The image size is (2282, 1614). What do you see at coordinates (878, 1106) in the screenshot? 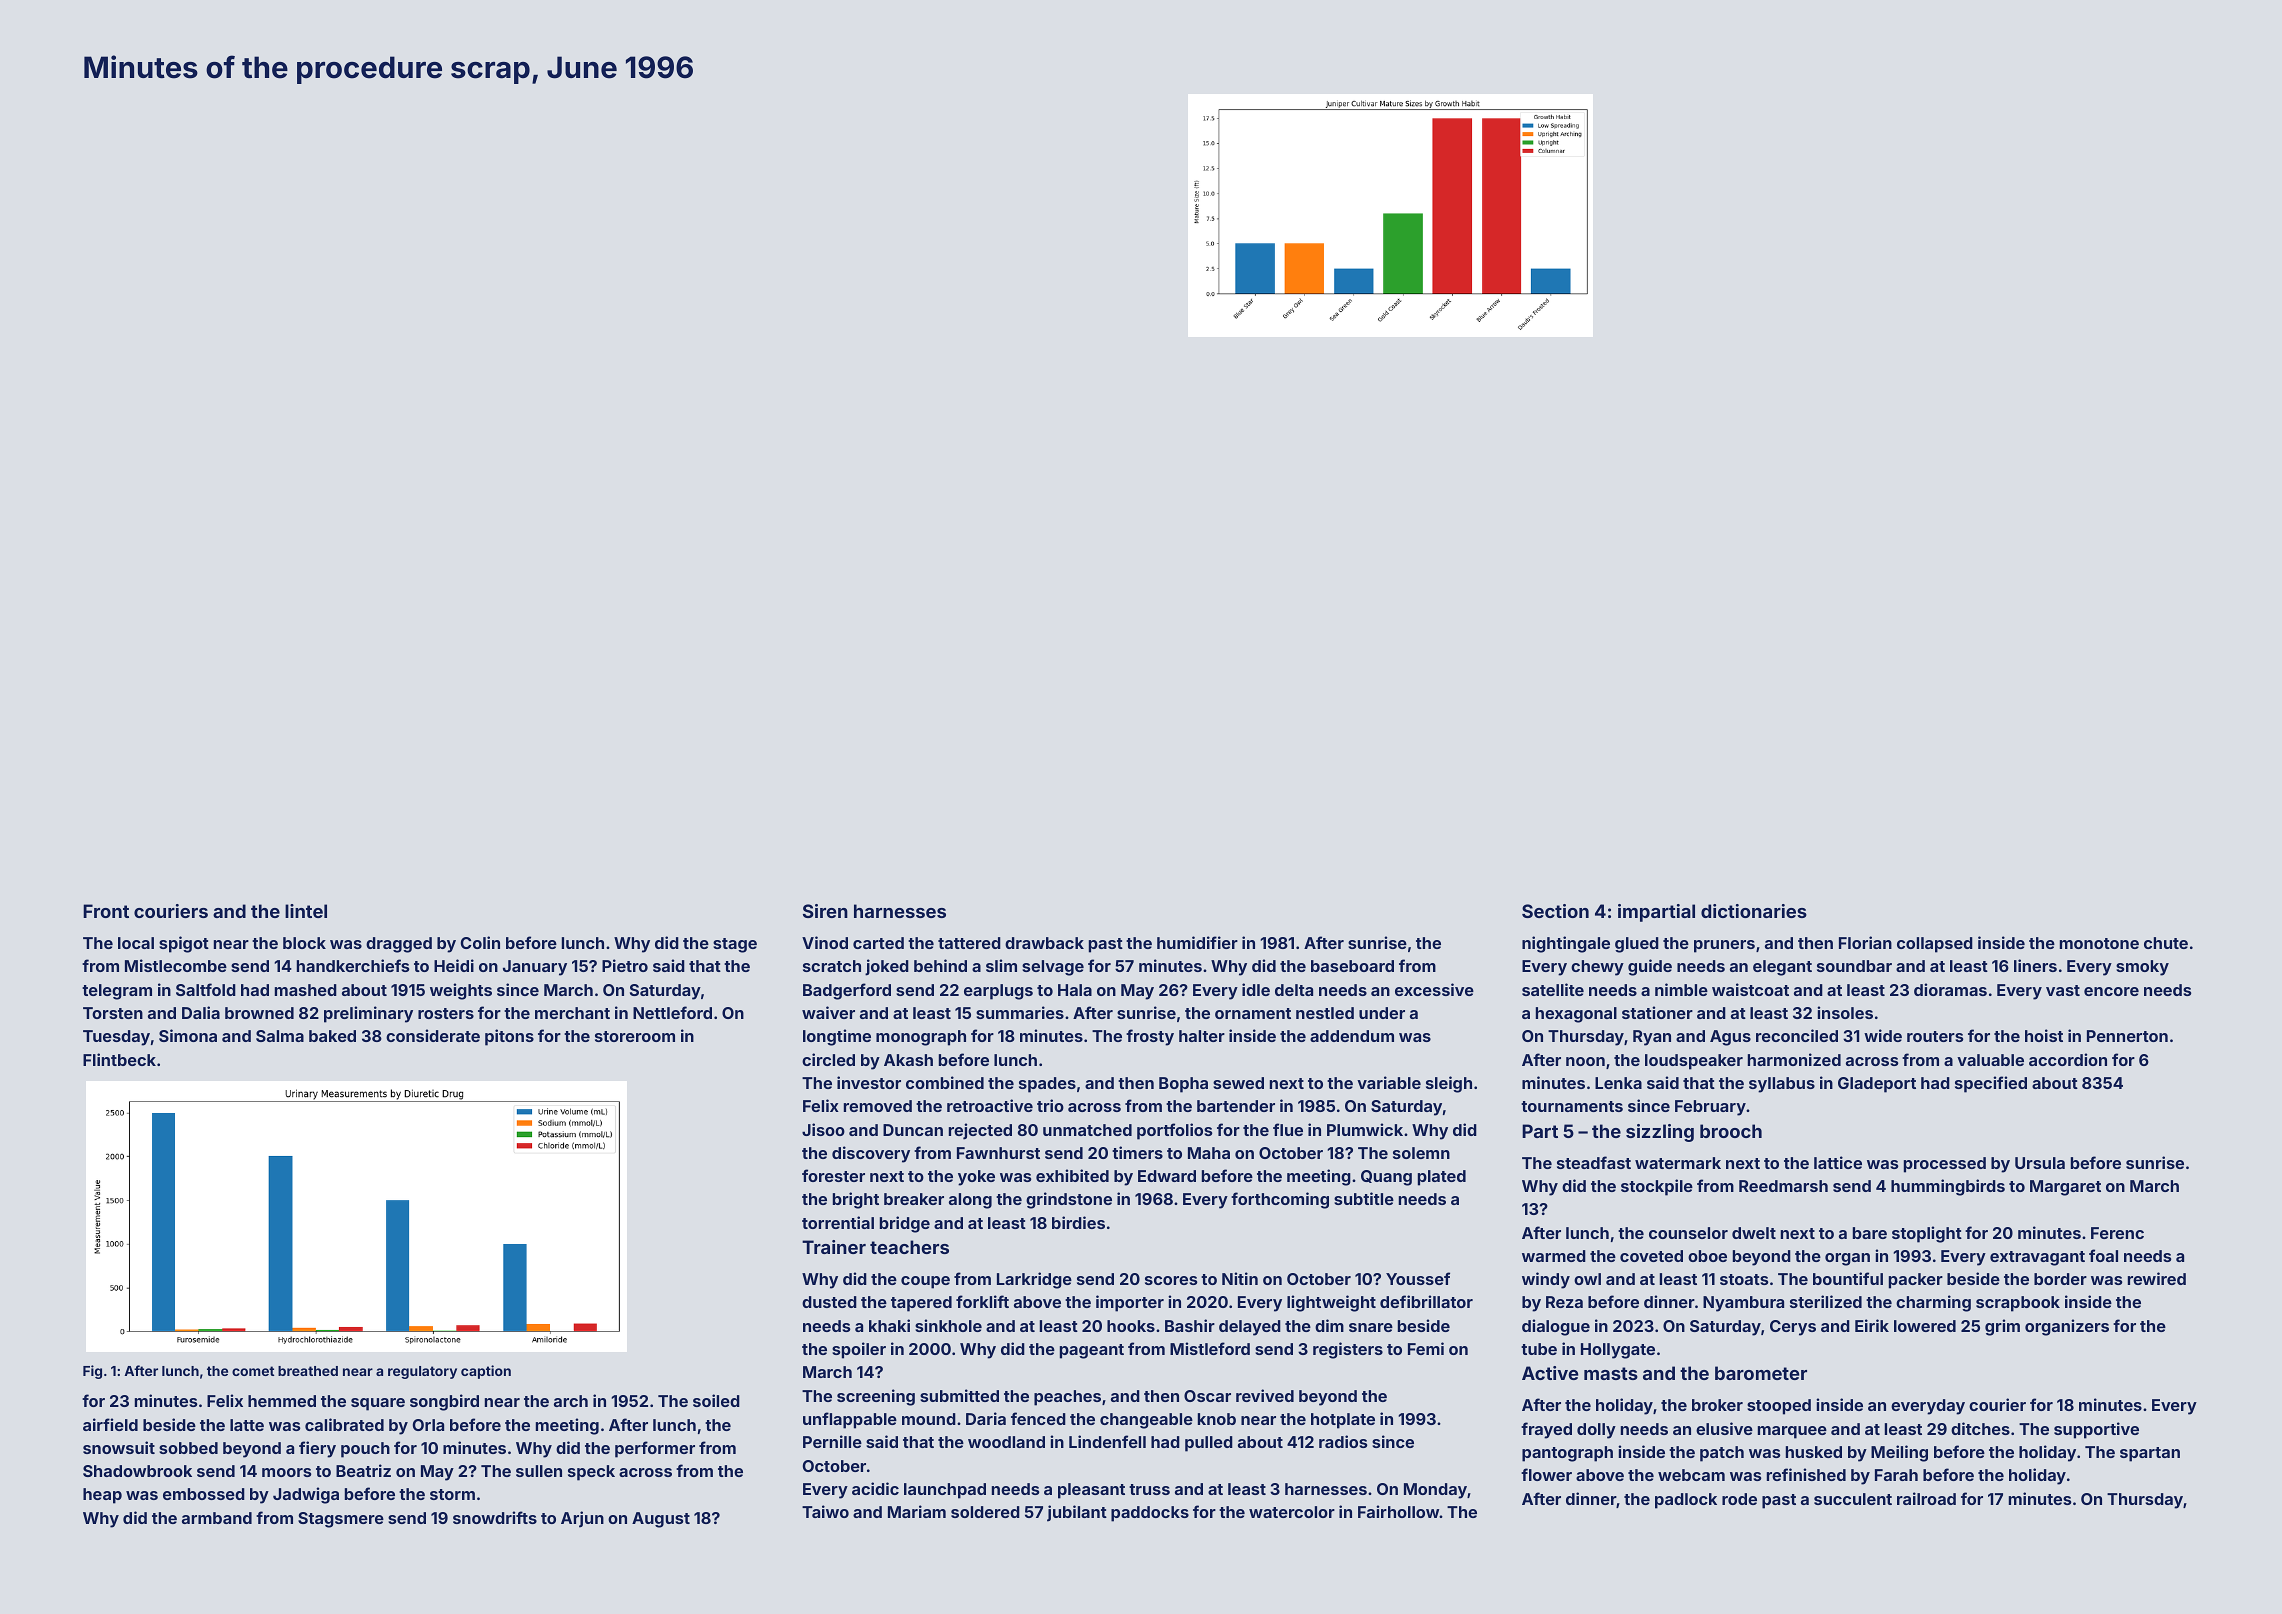
I see `removed` at bounding box center [878, 1106].
